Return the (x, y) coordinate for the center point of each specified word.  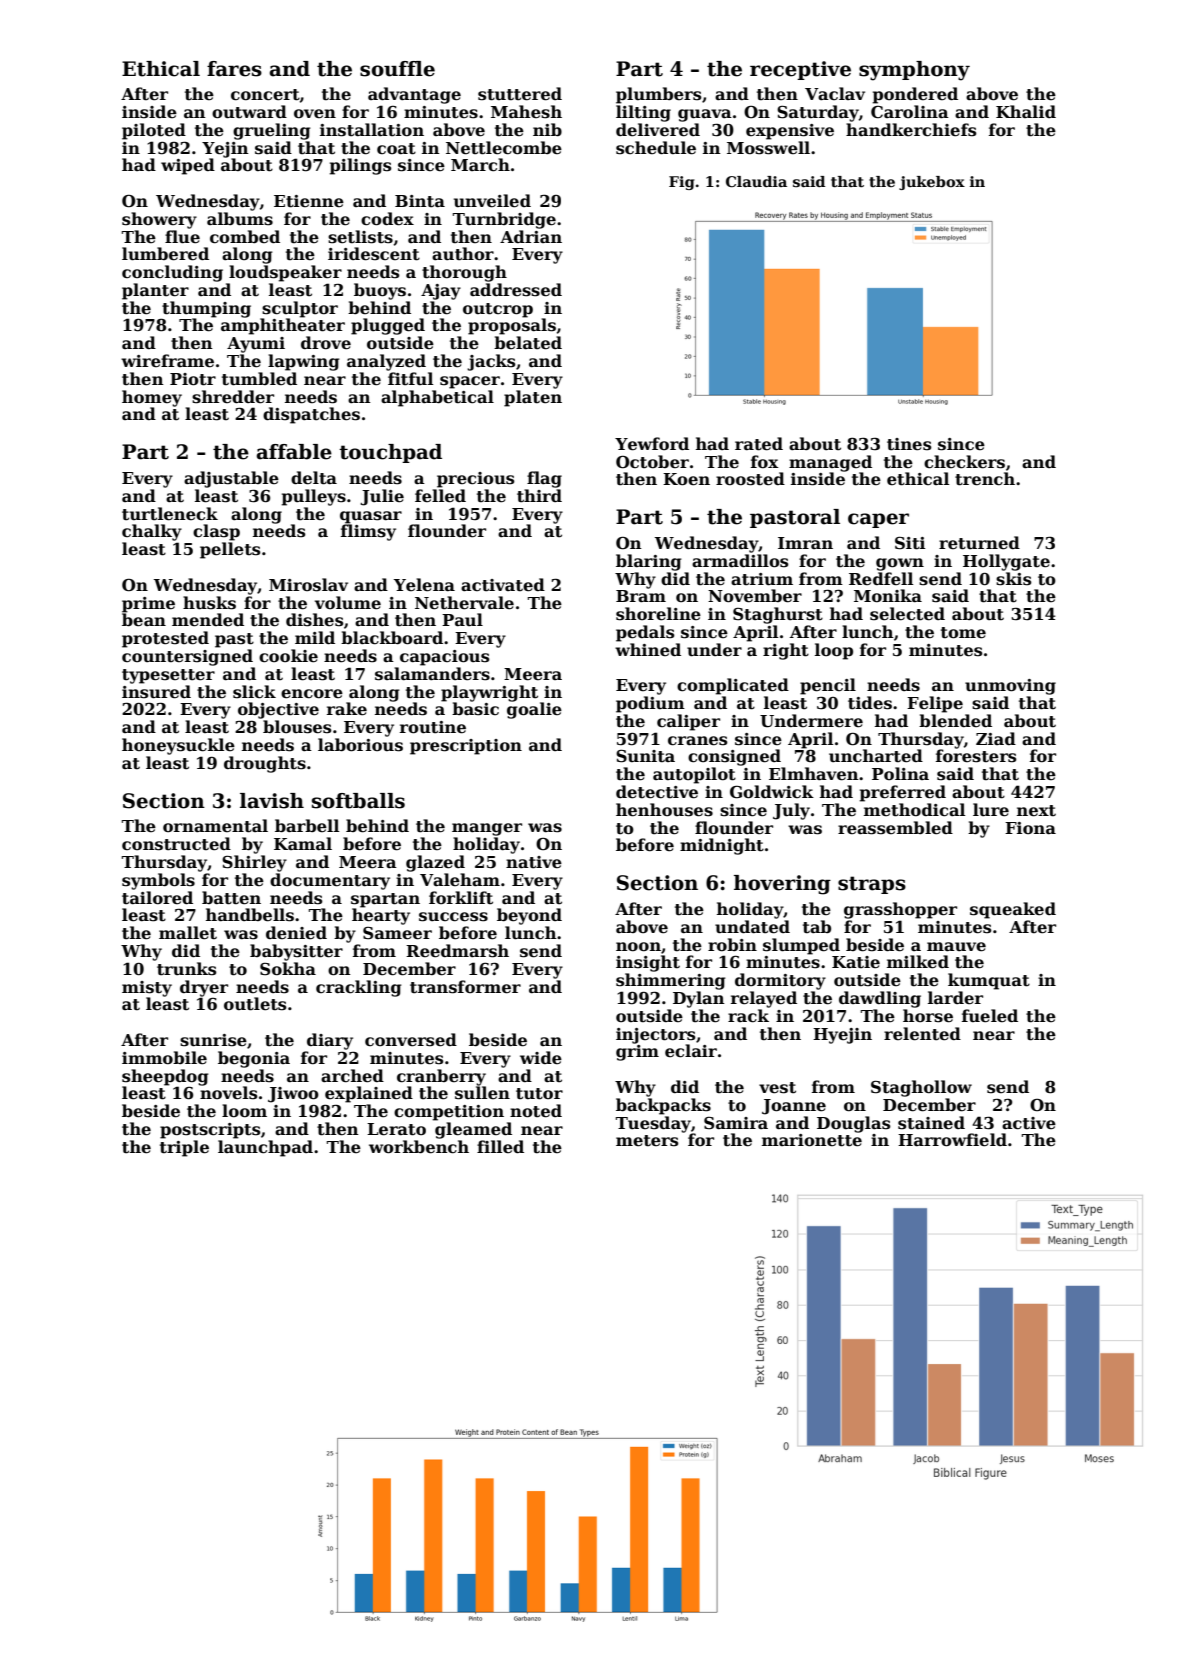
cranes (698, 741)
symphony (914, 71)
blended (955, 721)
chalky (152, 532)
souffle (397, 69)
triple (184, 1148)
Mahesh (526, 112)
